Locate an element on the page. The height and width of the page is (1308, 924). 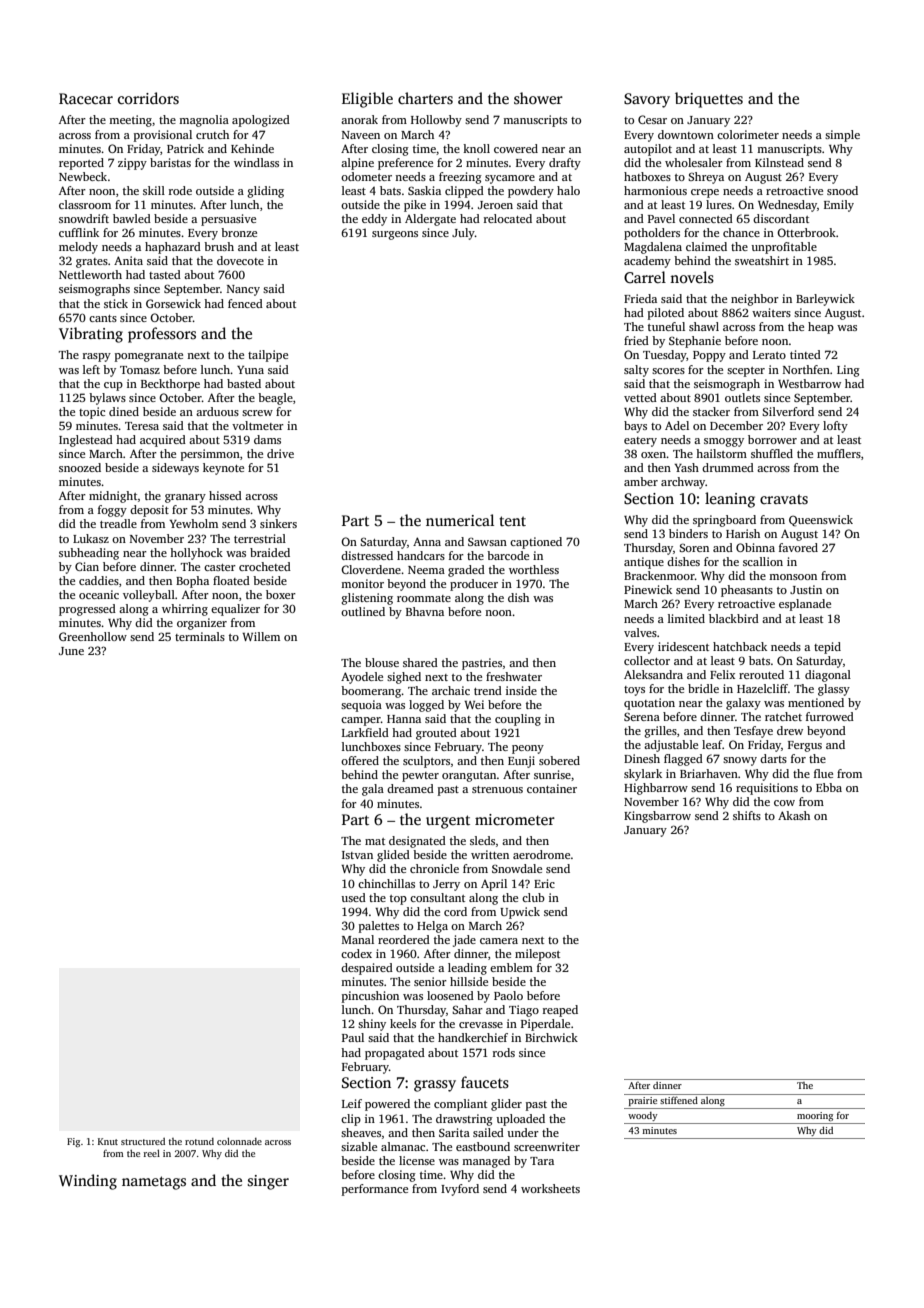
used is located at coordinates (353, 897).
